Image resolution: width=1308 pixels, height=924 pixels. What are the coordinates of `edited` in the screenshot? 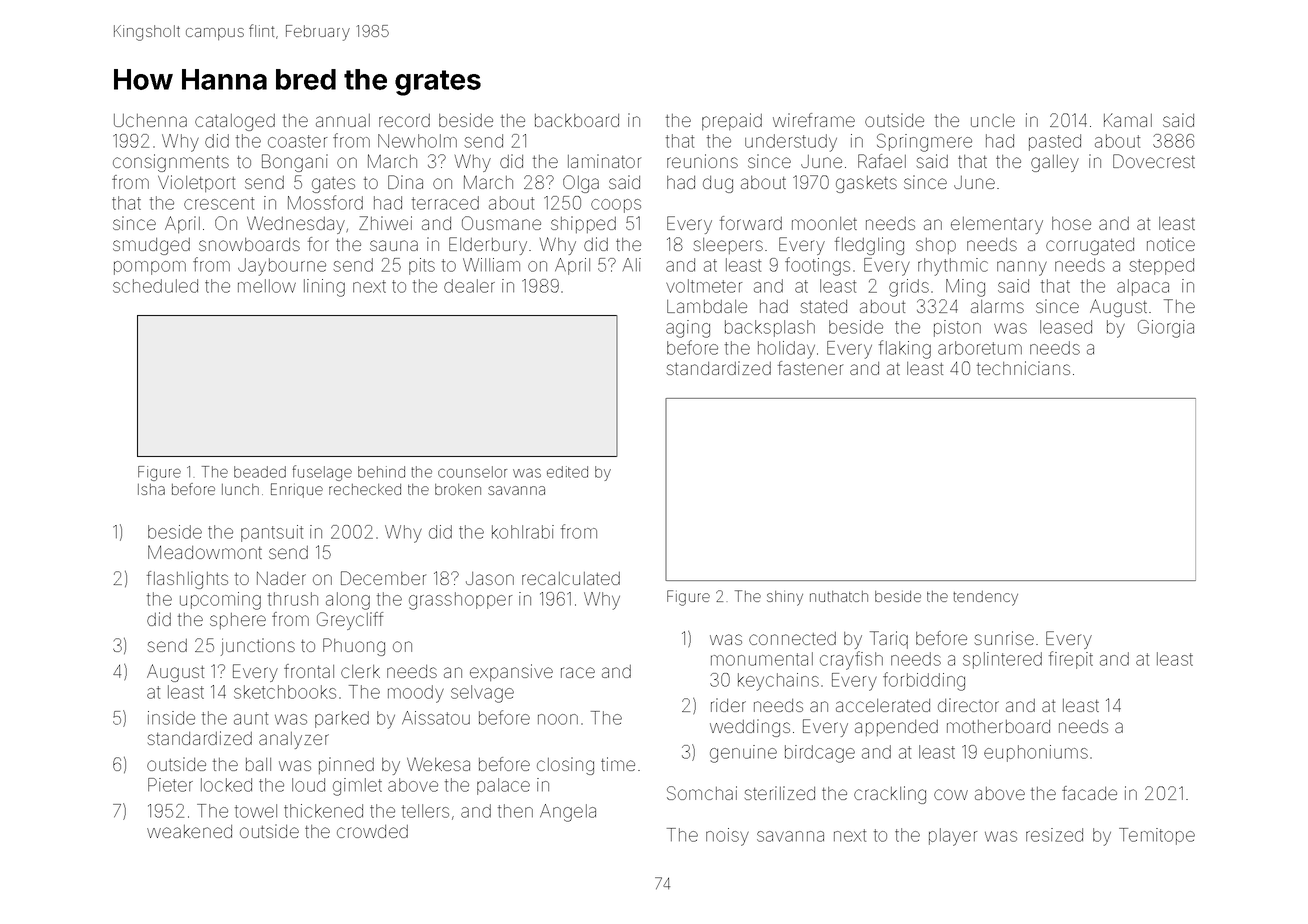 It's located at (567, 472).
